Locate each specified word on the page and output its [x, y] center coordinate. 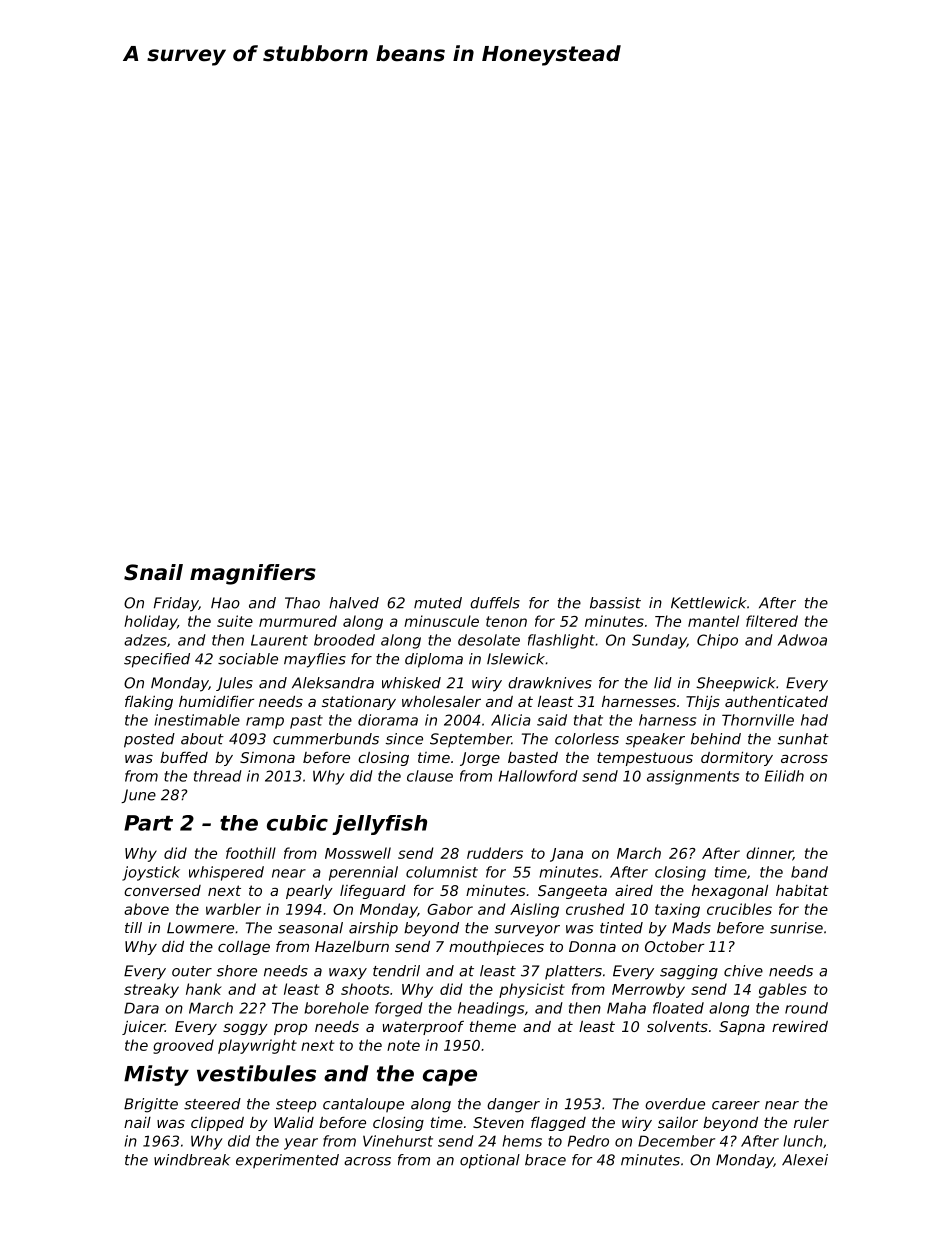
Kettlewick [708, 603]
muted [438, 603]
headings [491, 1009]
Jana [566, 855]
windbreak [192, 1160]
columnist [442, 872]
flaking [149, 703]
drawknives [550, 683]
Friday [176, 604]
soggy [245, 1029]
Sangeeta [572, 892]
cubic [297, 823]
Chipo [717, 641]
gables [783, 990]
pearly [309, 892]
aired [634, 890]
